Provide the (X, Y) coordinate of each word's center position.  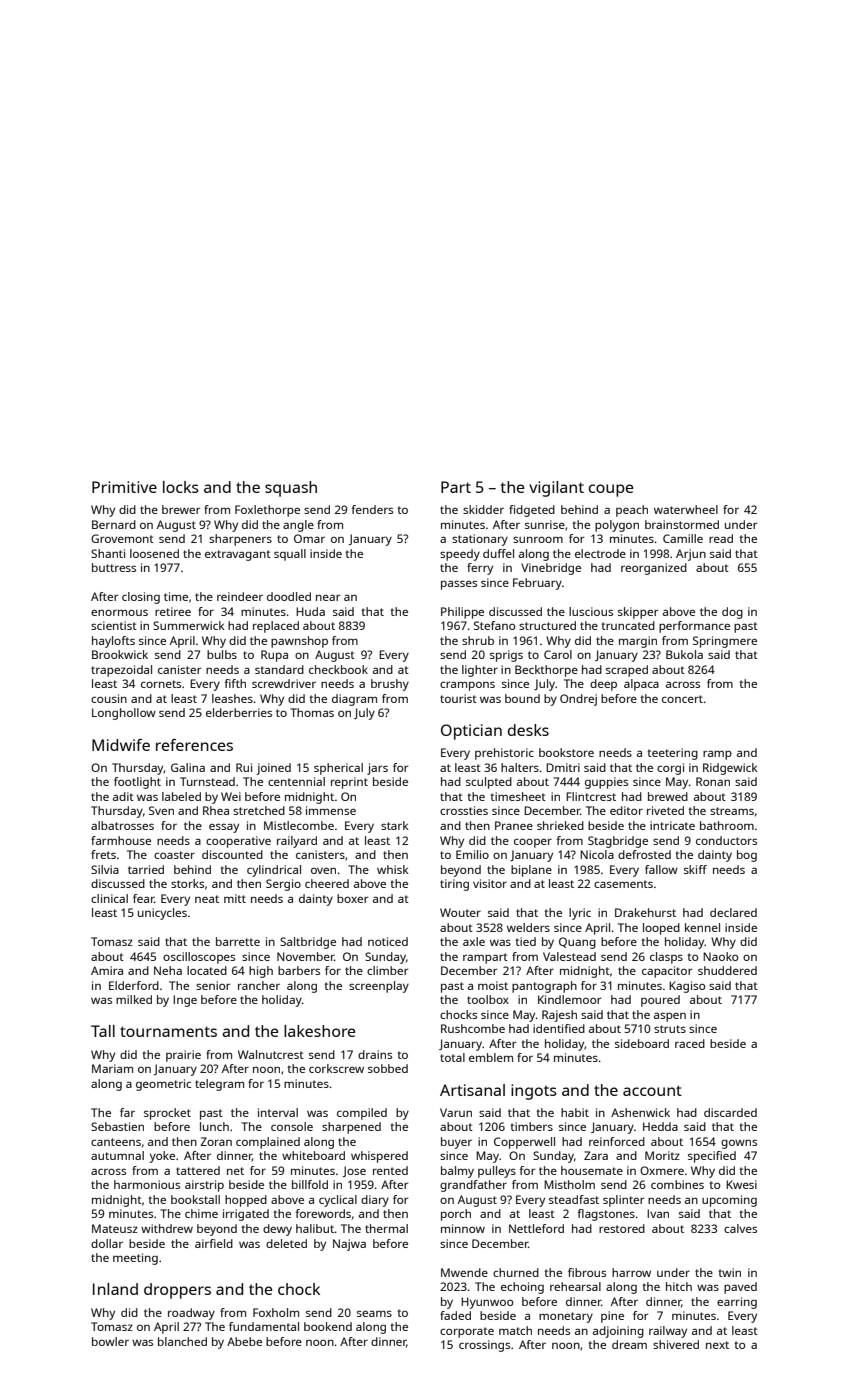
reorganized (654, 569)
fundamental (264, 1326)
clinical (109, 898)
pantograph (544, 987)
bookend (328, 1326)
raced (690, 1043)
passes (459, 585)
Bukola (684, 654)
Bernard (114, 524)
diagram (354, 700)
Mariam (112, 1068)
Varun (456, 1112)
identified (559, 1028)
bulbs (222, 654)
